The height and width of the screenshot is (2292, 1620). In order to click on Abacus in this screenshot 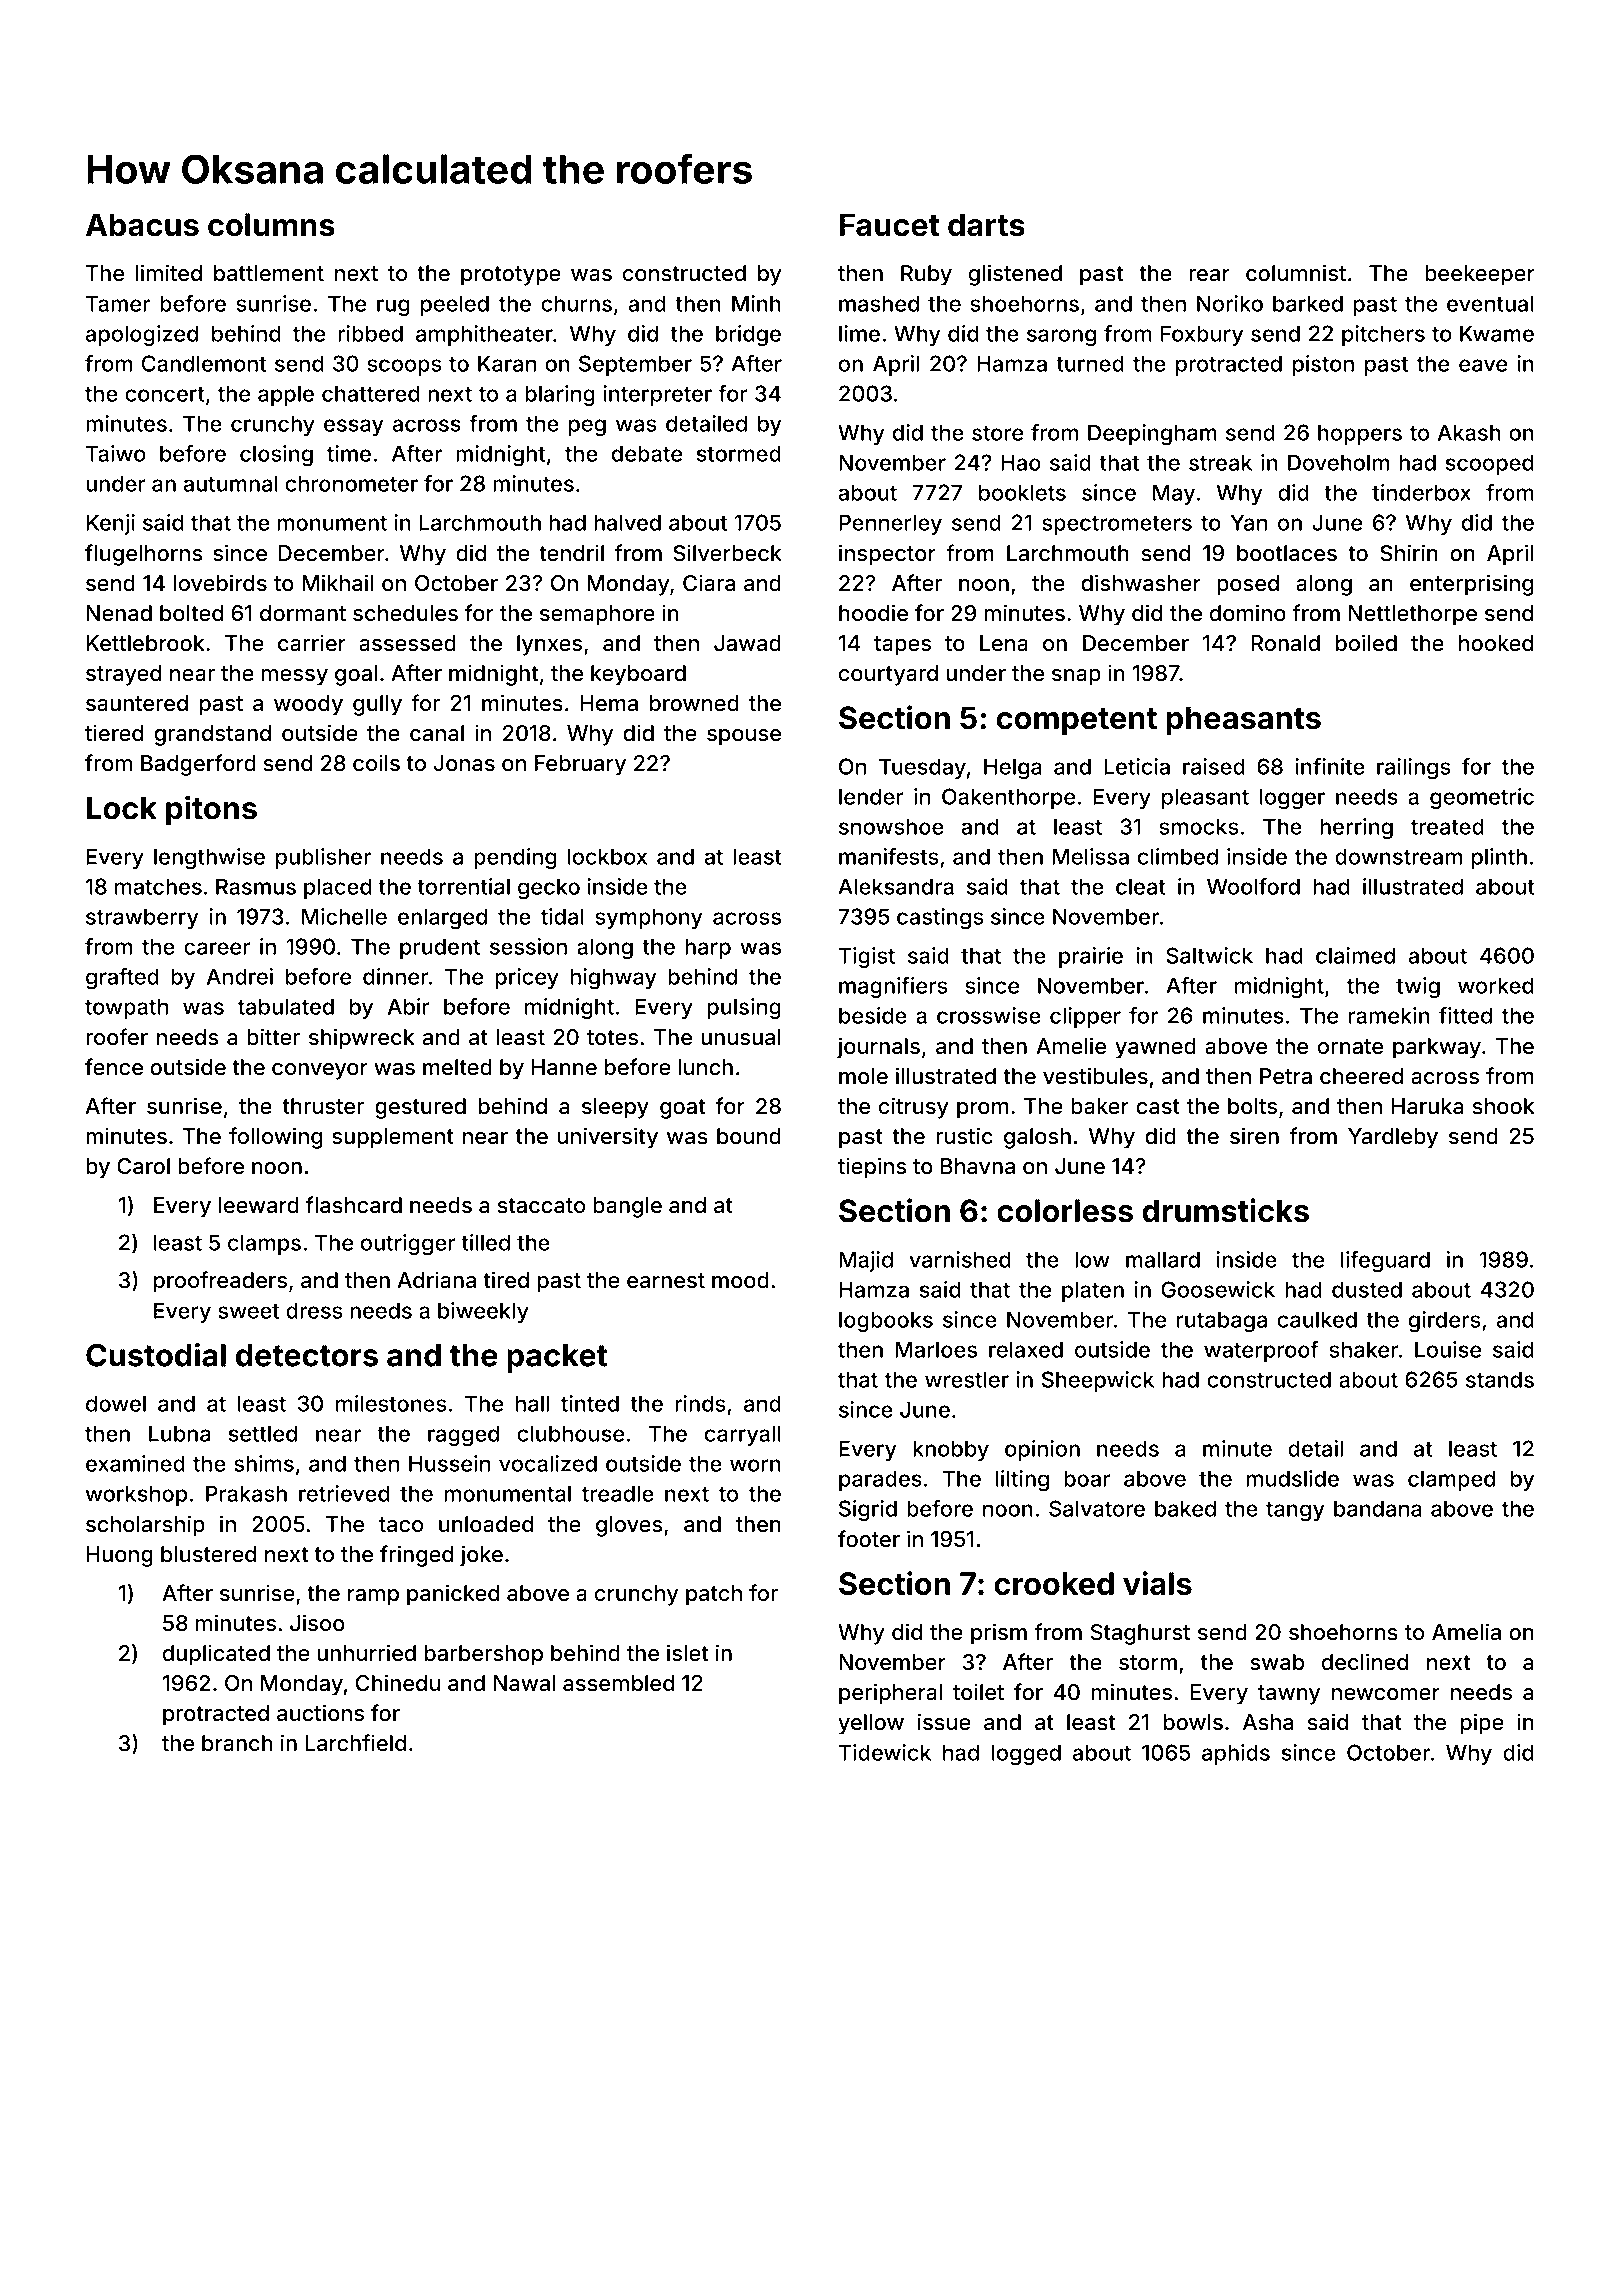, I will do `click(142, 225)`.
